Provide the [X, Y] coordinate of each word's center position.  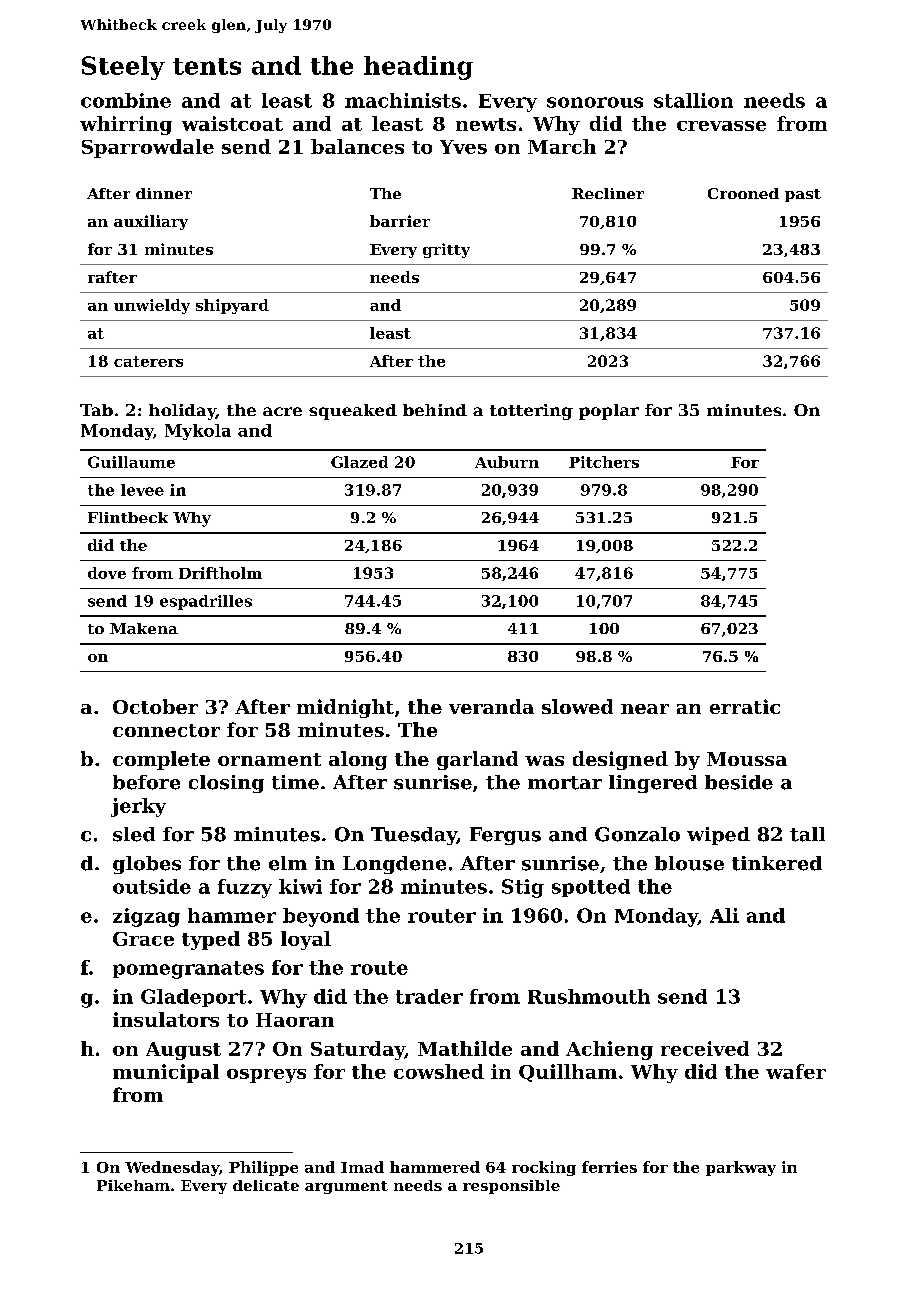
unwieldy [152, 306]
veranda [491, 706]
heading [418, 68]
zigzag [146, 917]
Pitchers [604, 462]
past [803, 195]
